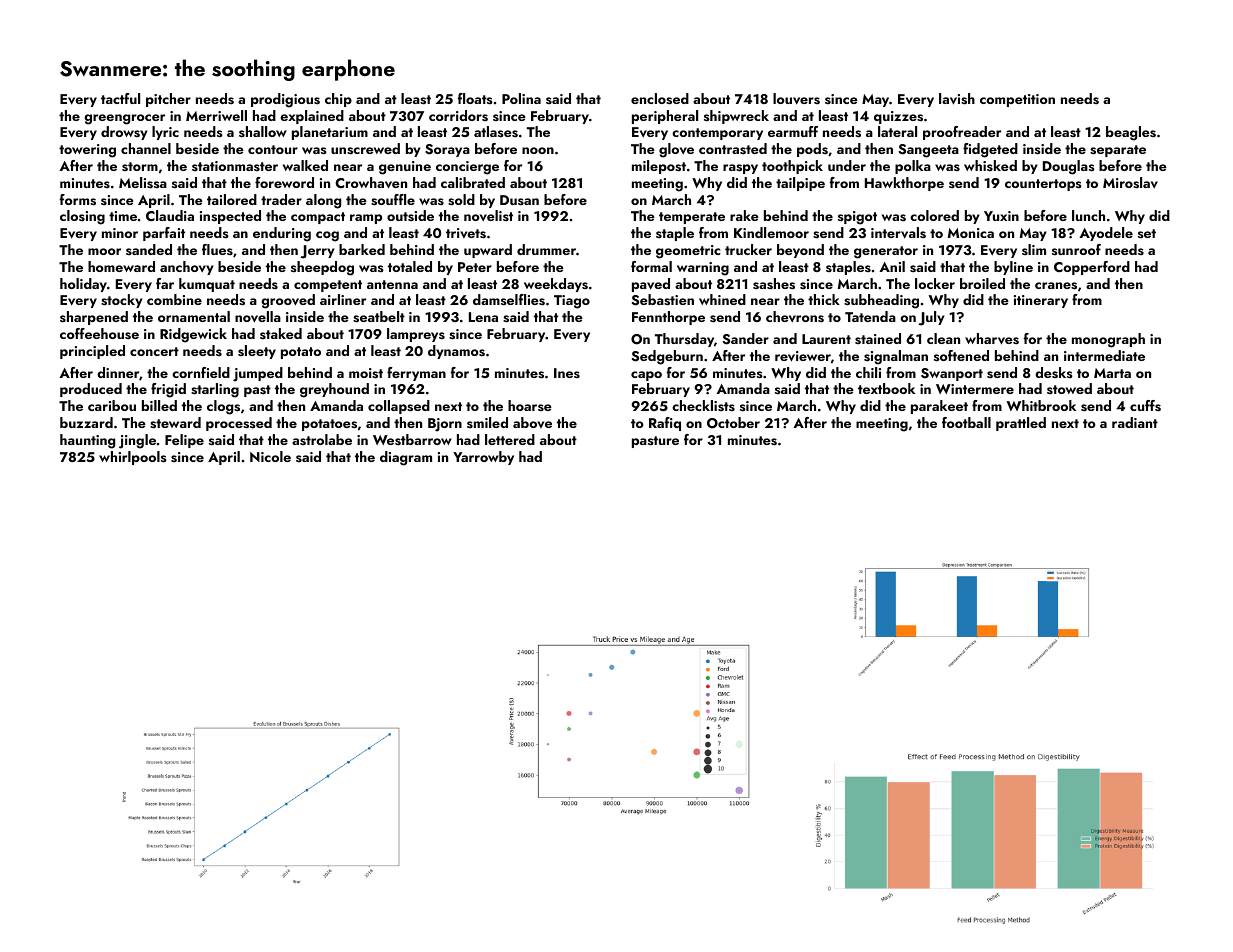 This page has height=952, width=1233. Describe the element at coordinates (1056, 286) in the page. I see `cranes` at that location.
